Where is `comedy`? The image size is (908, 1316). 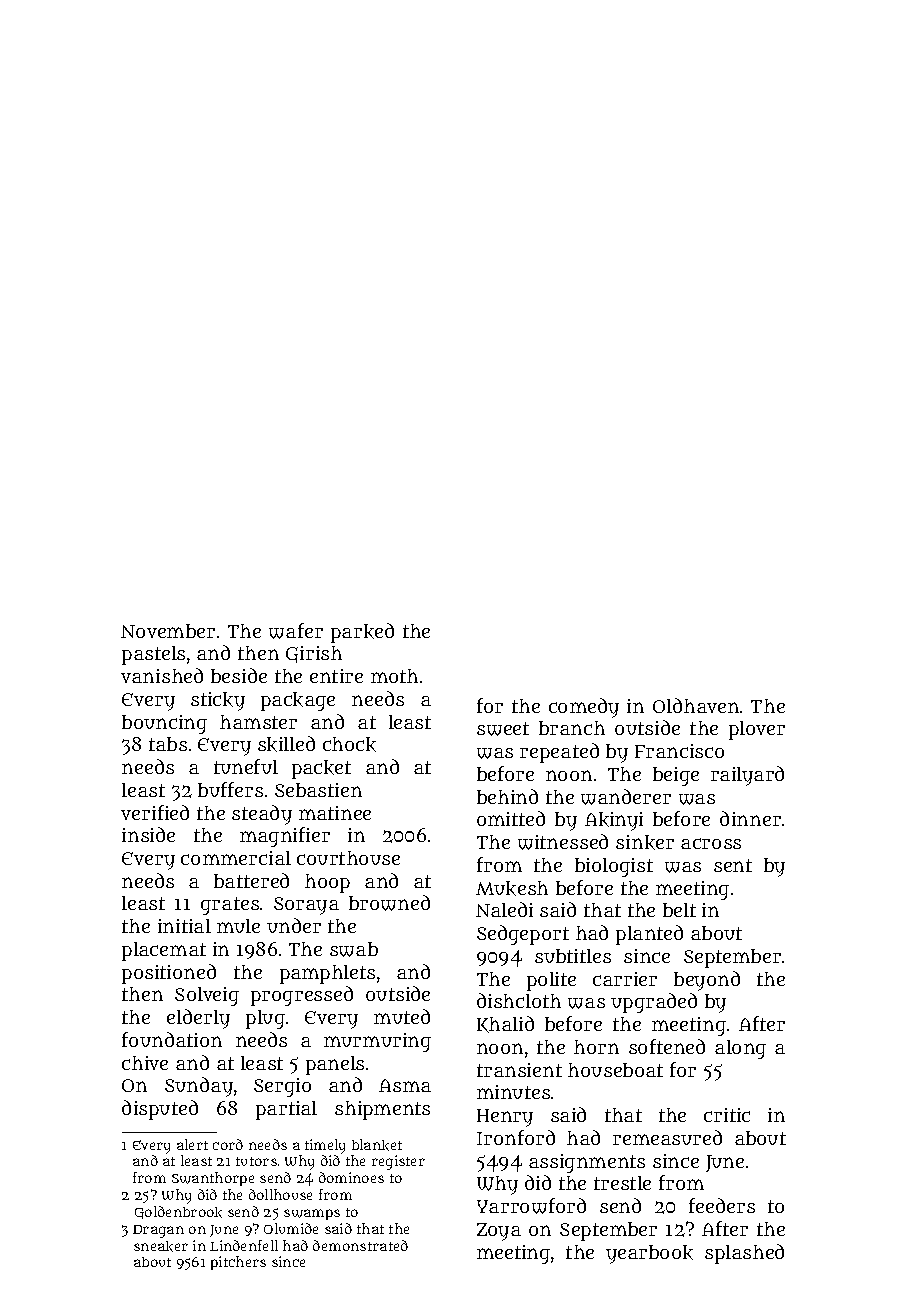
comedy is located at coordinates (584, 708).
